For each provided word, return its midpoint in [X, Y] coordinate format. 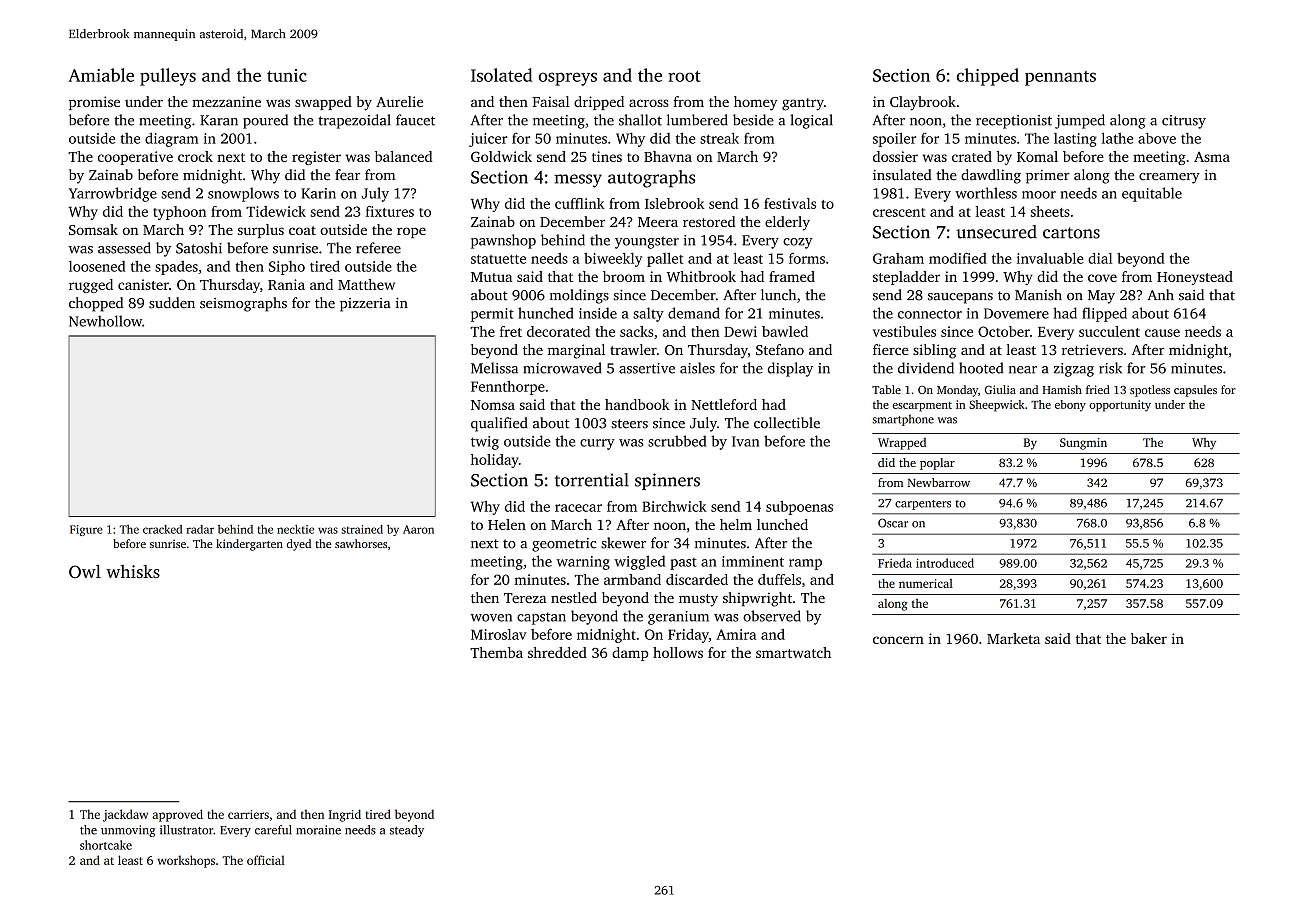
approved [177, 815]
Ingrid [345, 815]
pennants [1060, 78]
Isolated [501, 75]
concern [898, 640]
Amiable [101, 75]
